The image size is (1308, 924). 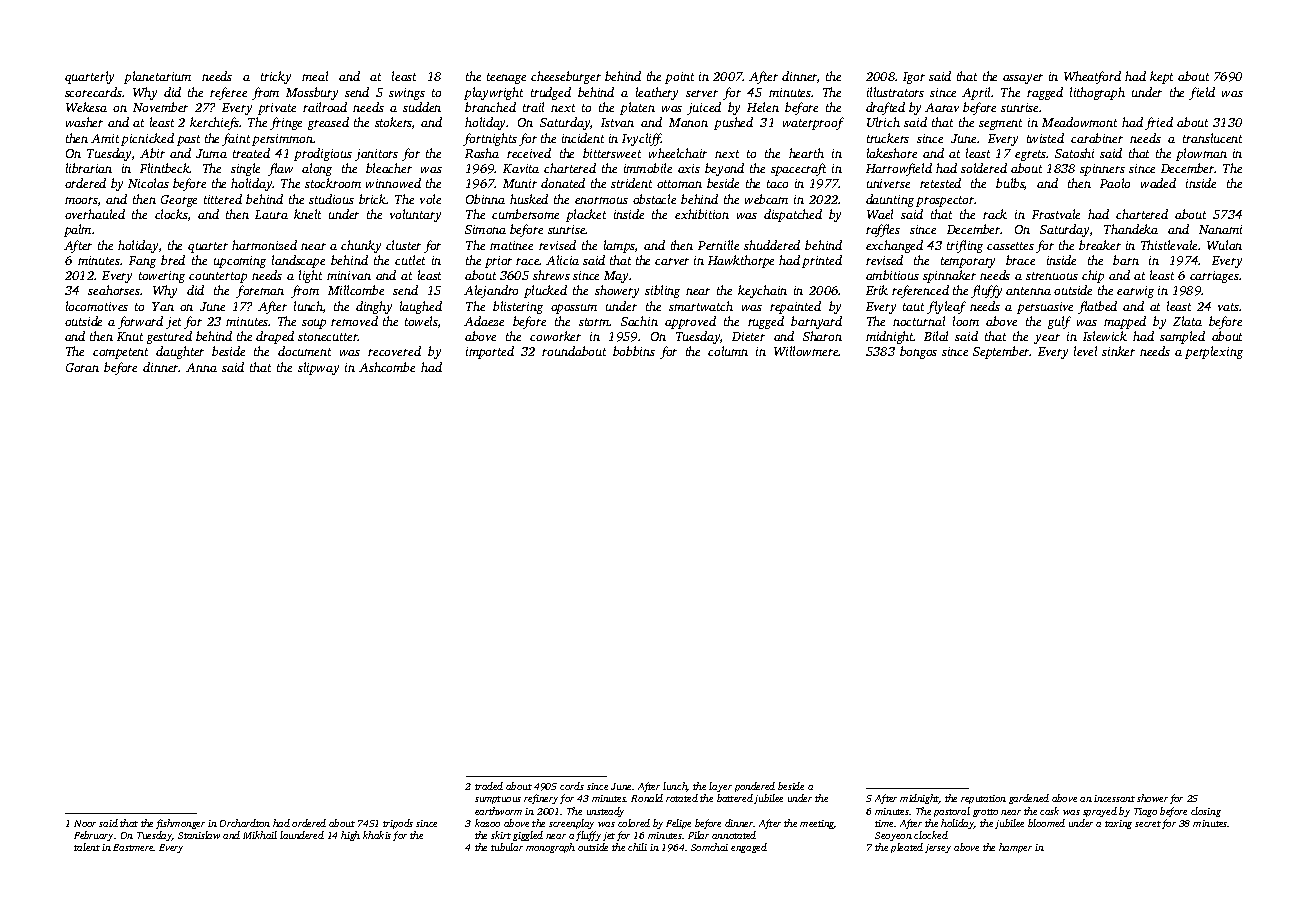 What do you see at coordinates (489, 786) in the screenshot?
I see `traded` at bounding box center [489, 786].
